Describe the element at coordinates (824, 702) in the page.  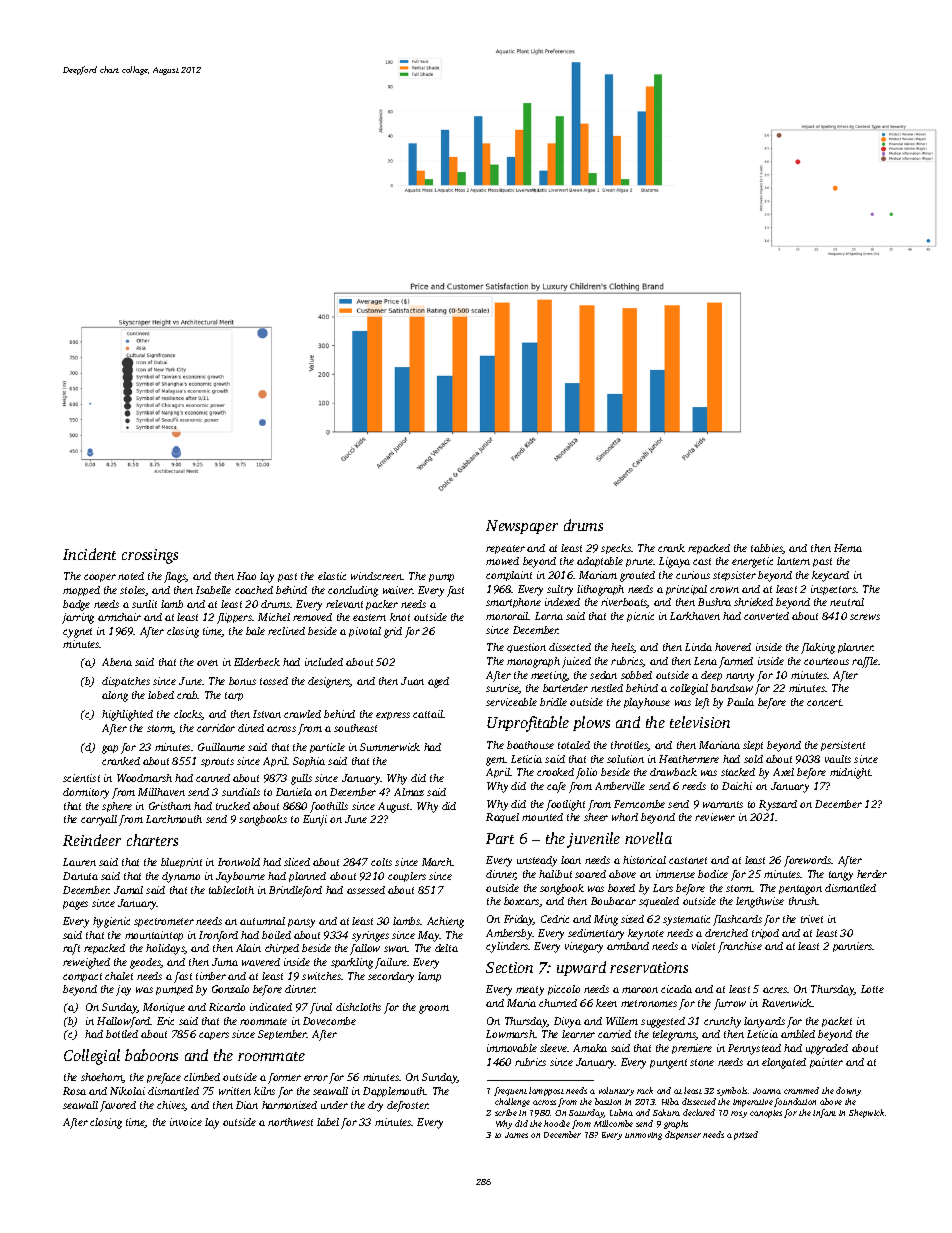
I see `concert` at that location.
